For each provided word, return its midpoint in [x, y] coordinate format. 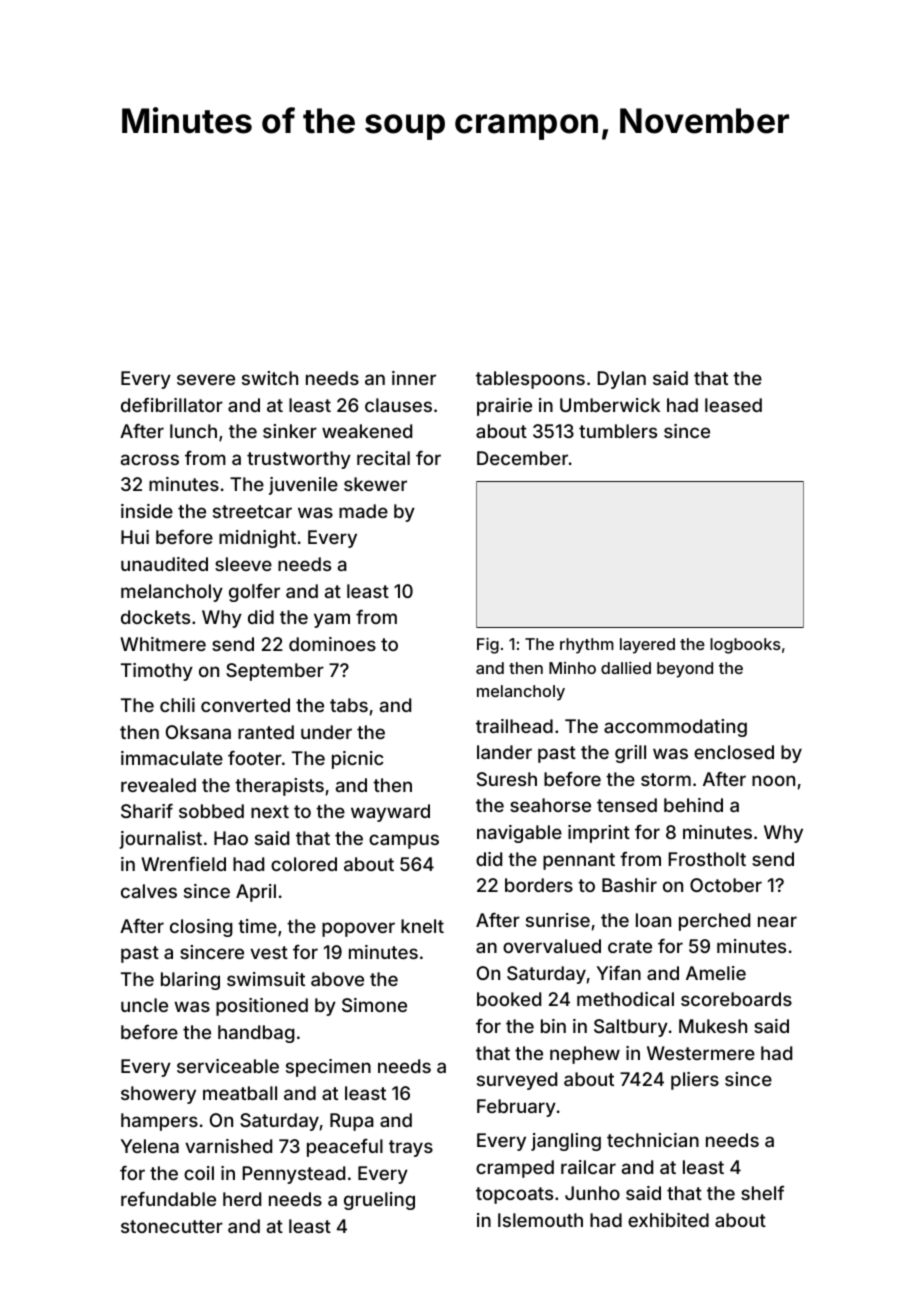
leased [733, 405]
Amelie [716, 973]
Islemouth [540, 1220]
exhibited [668, 1220]
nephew [585, 1055]
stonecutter [172, 1226]
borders [539, 885]
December [522, 458]
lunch [193, 431]
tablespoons [530, 380]
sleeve [243, 564]
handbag [256, 1034]
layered [647, 646]
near [777, 921]
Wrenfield [183, 864]
